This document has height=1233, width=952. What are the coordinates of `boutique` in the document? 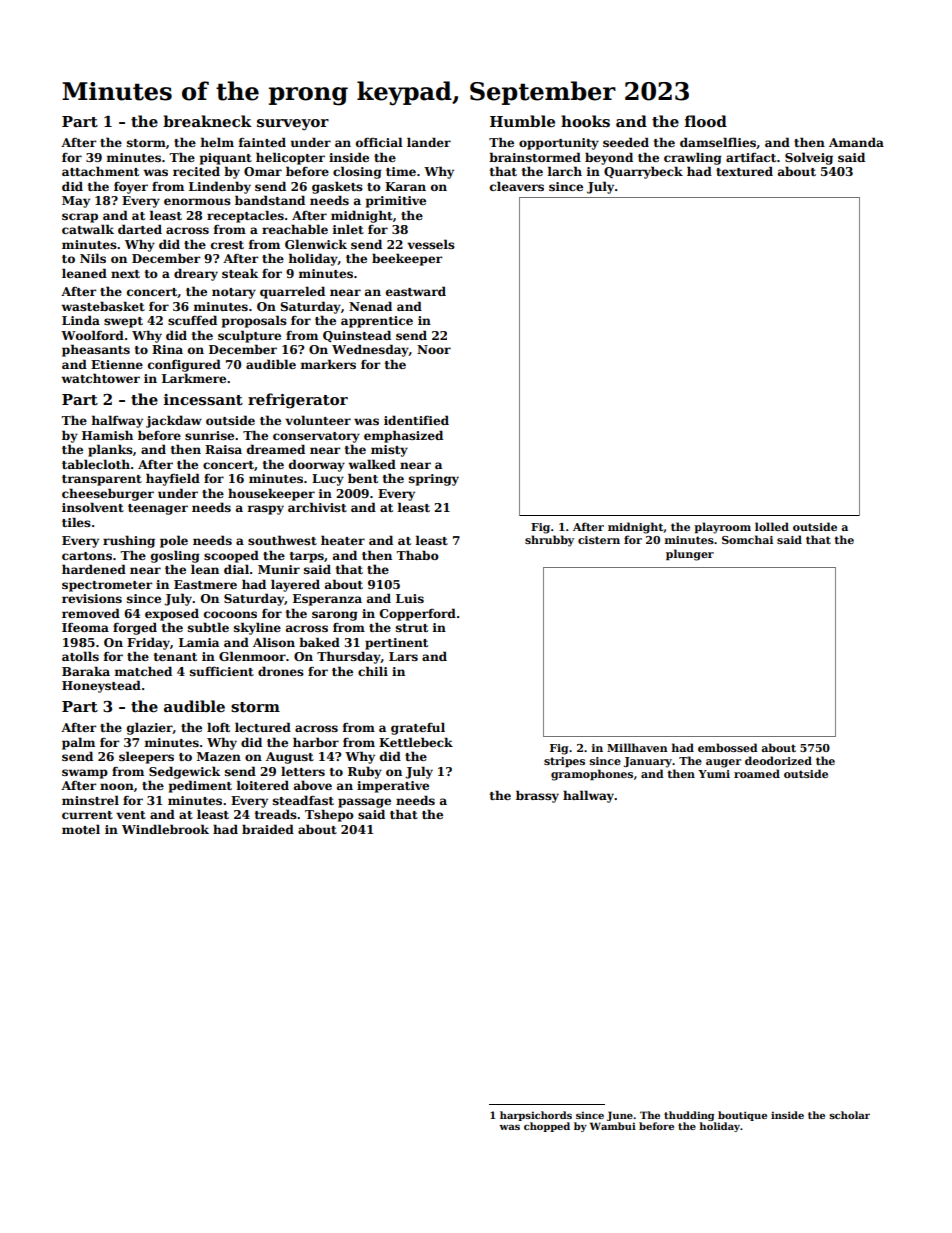 It's located at (742, 1116).
